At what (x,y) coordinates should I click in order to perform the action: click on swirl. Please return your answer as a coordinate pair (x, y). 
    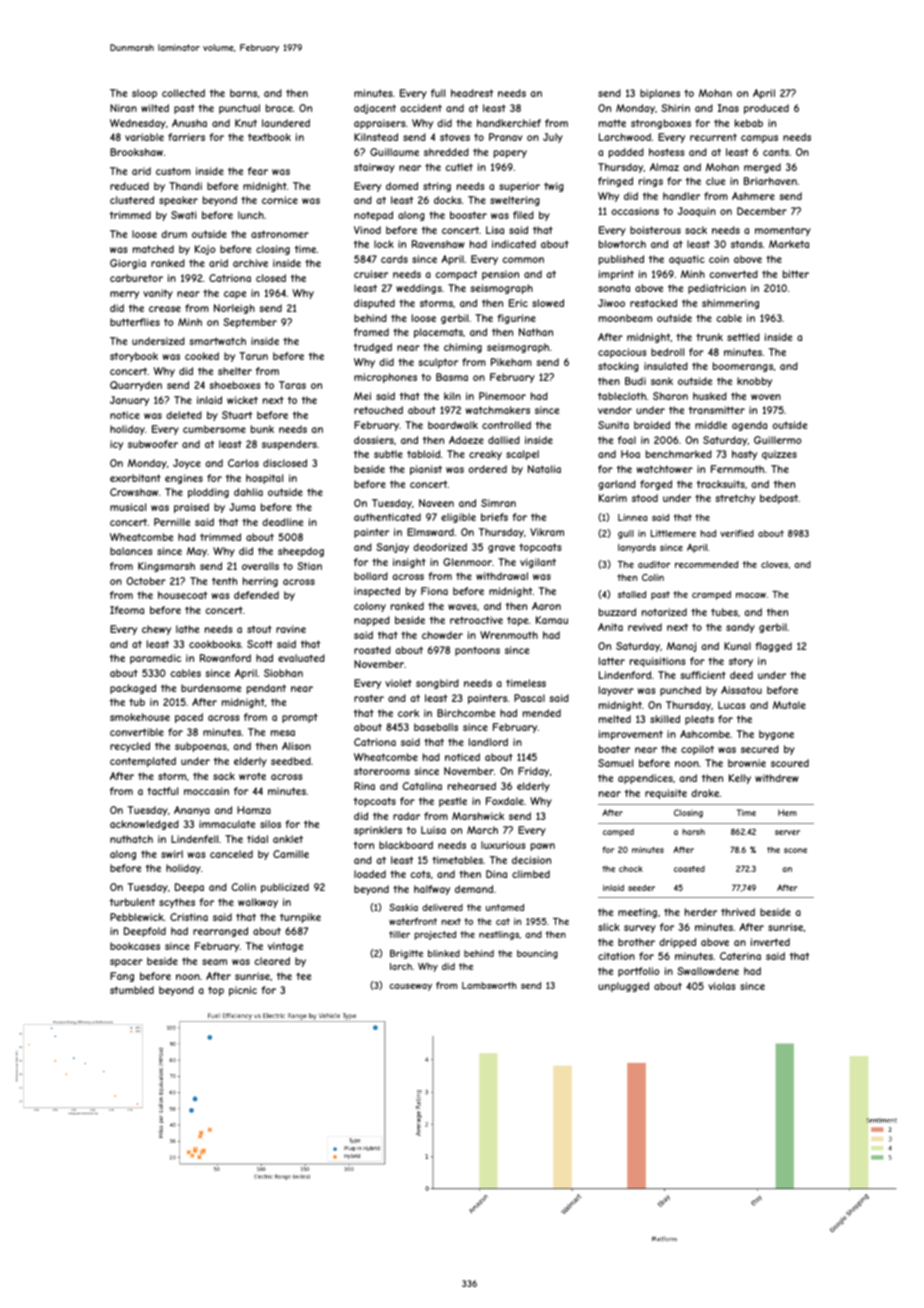
    Looking at the image, I should click on (172, 854).
